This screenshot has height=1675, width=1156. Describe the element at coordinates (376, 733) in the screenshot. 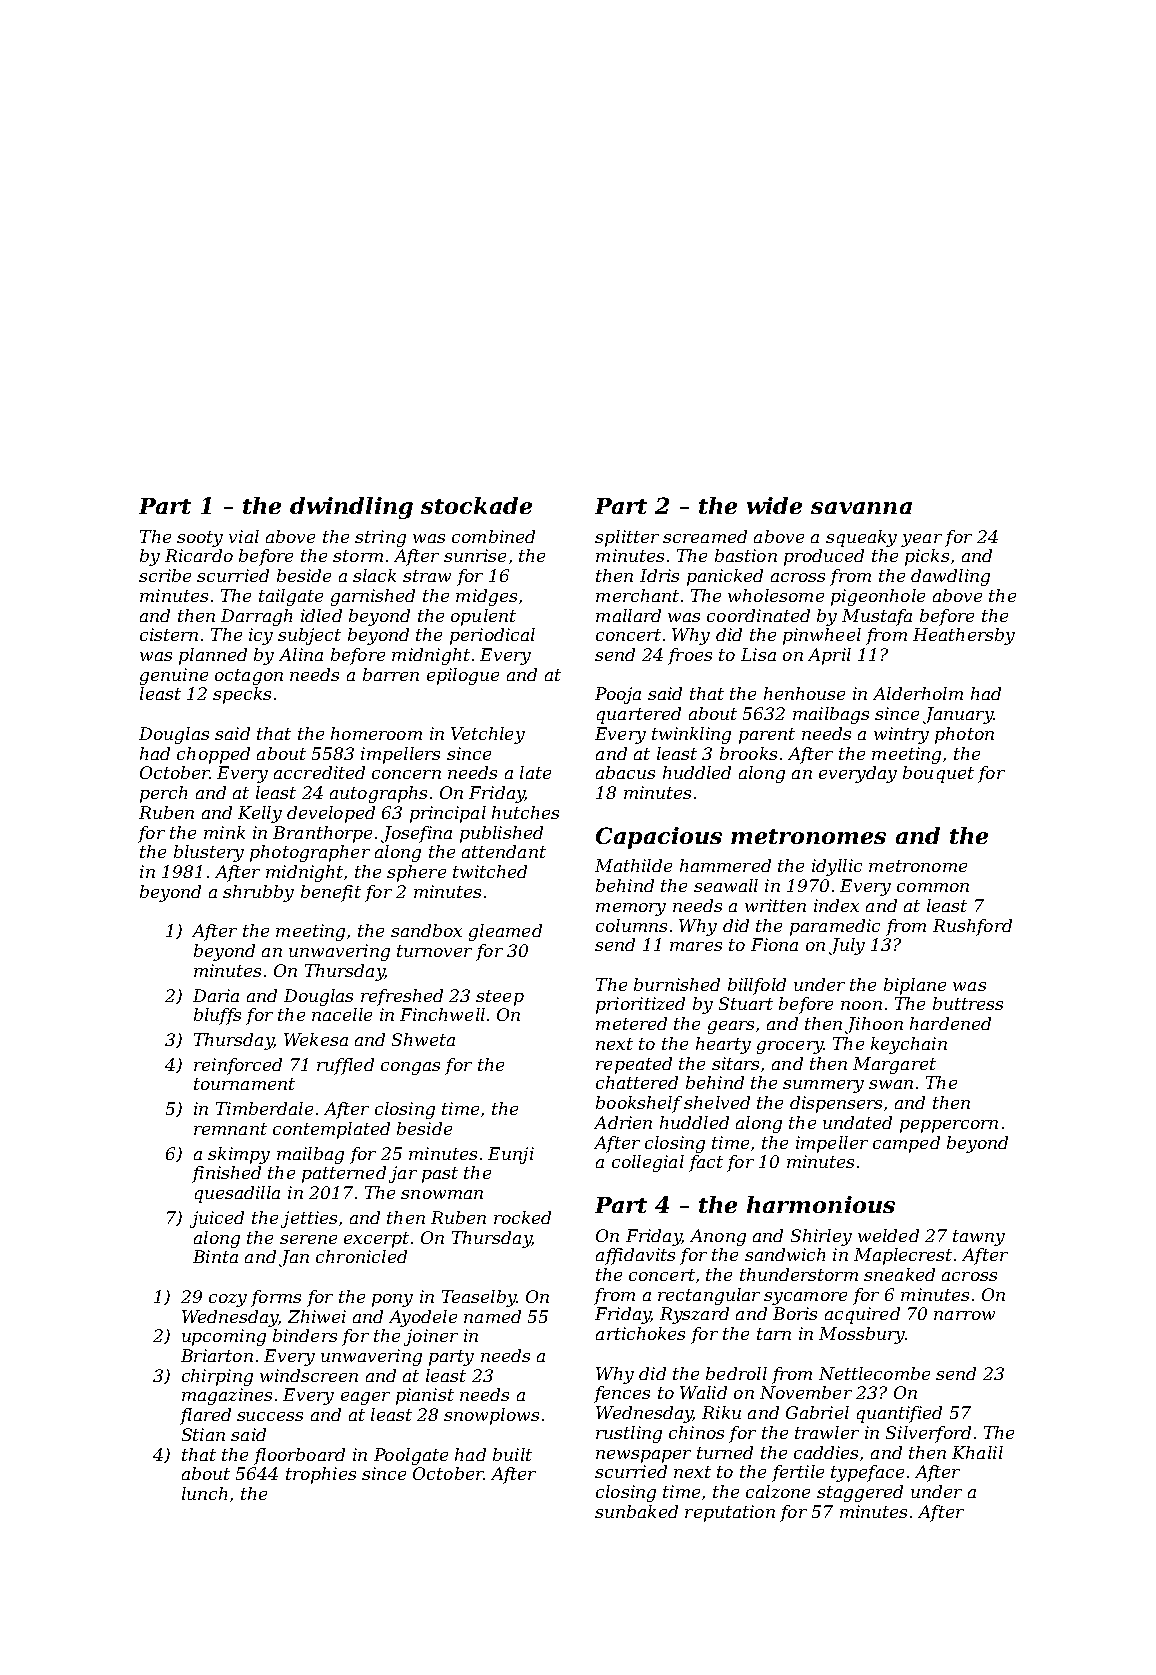

I see `homeroom` at that location.
